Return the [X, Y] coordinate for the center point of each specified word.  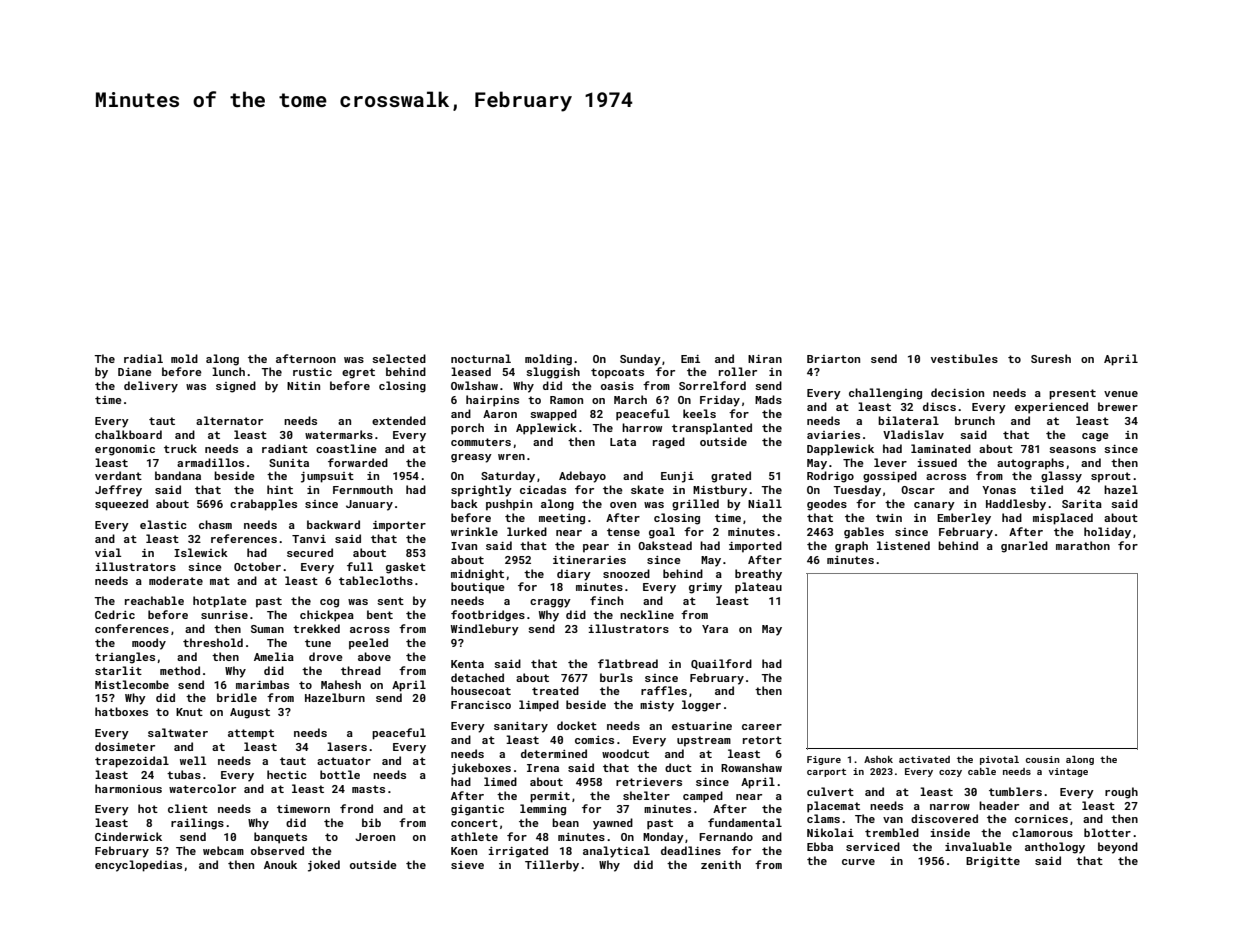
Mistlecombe [132, 684]
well [193, 760]
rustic [312, 372]
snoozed [626, 573]
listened [903, 545]
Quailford [721, 664]
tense [623, 532]
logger [701, 706]
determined [554, 753]
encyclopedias [138, 866]
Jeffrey [118, 491]
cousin [1043, 759]
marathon [1083, 545]
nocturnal [481, 358]
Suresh [1051, 358]
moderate [176, 580]
